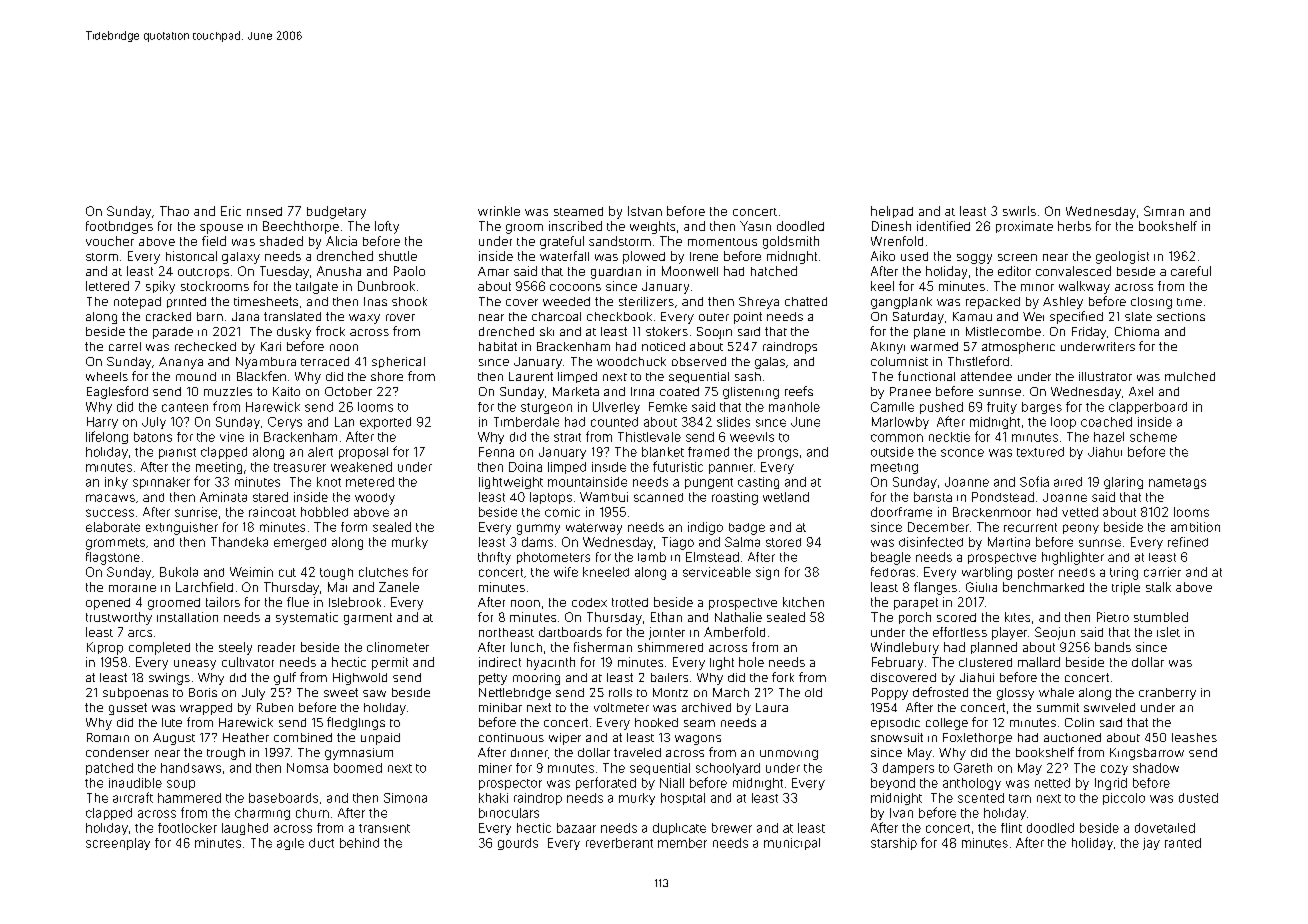 This screenshot has width=1308, height=924. I want to click on piccolo, so click(1124, 799).
